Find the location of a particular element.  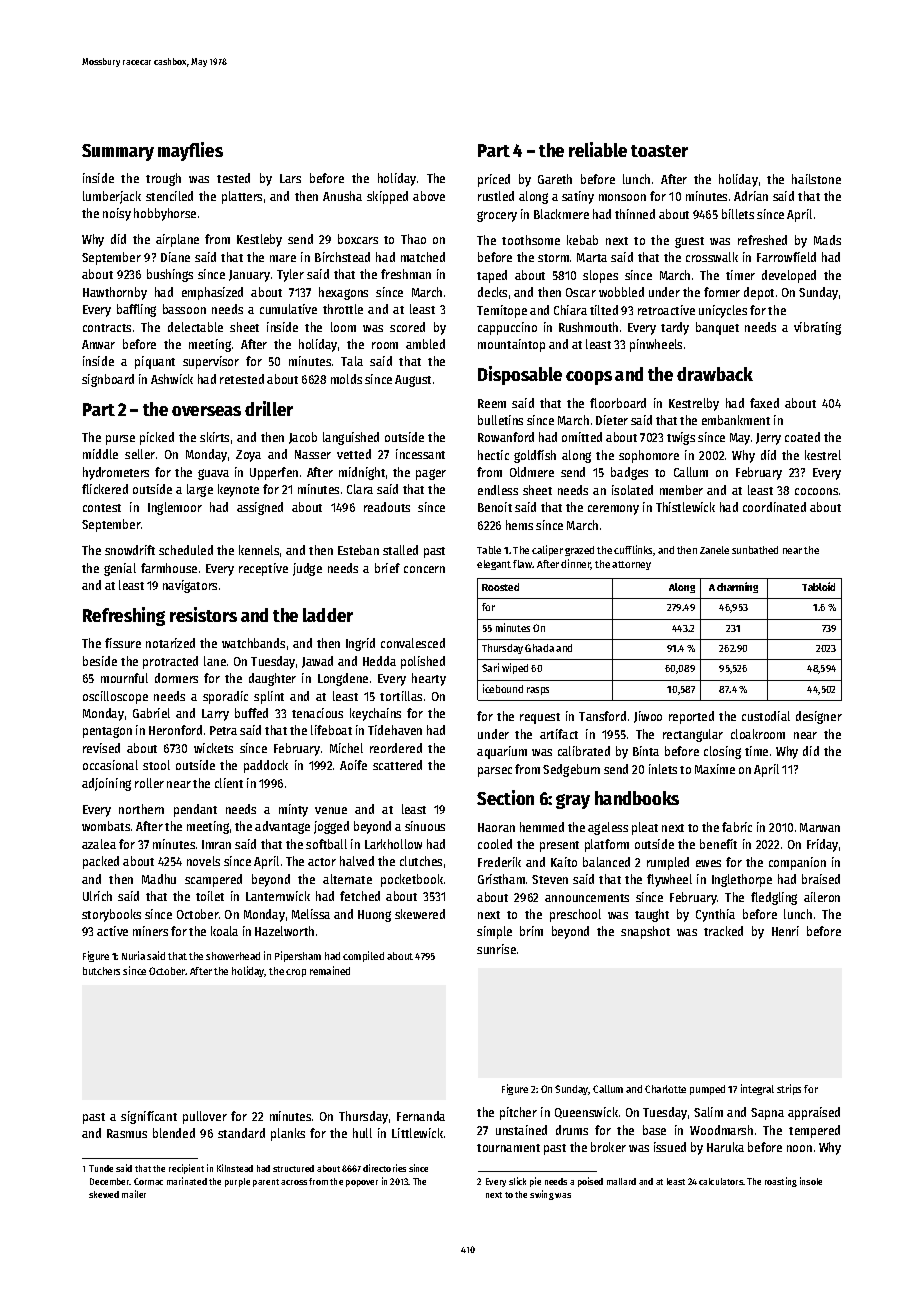

boxcars is located at coordinates (358, 239).
